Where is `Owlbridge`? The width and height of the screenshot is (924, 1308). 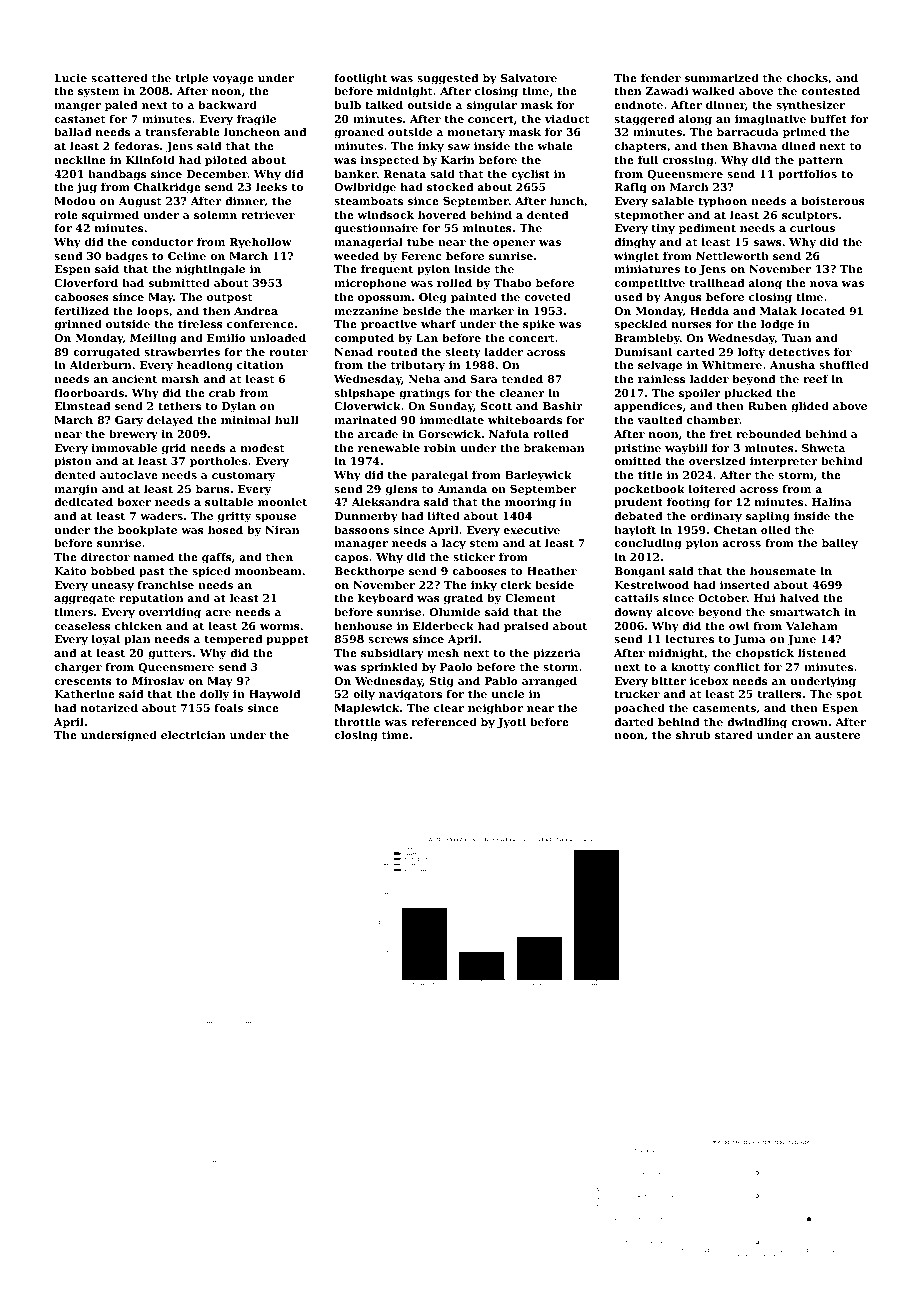 Owlbridge is located at coordinates (365, 188).
